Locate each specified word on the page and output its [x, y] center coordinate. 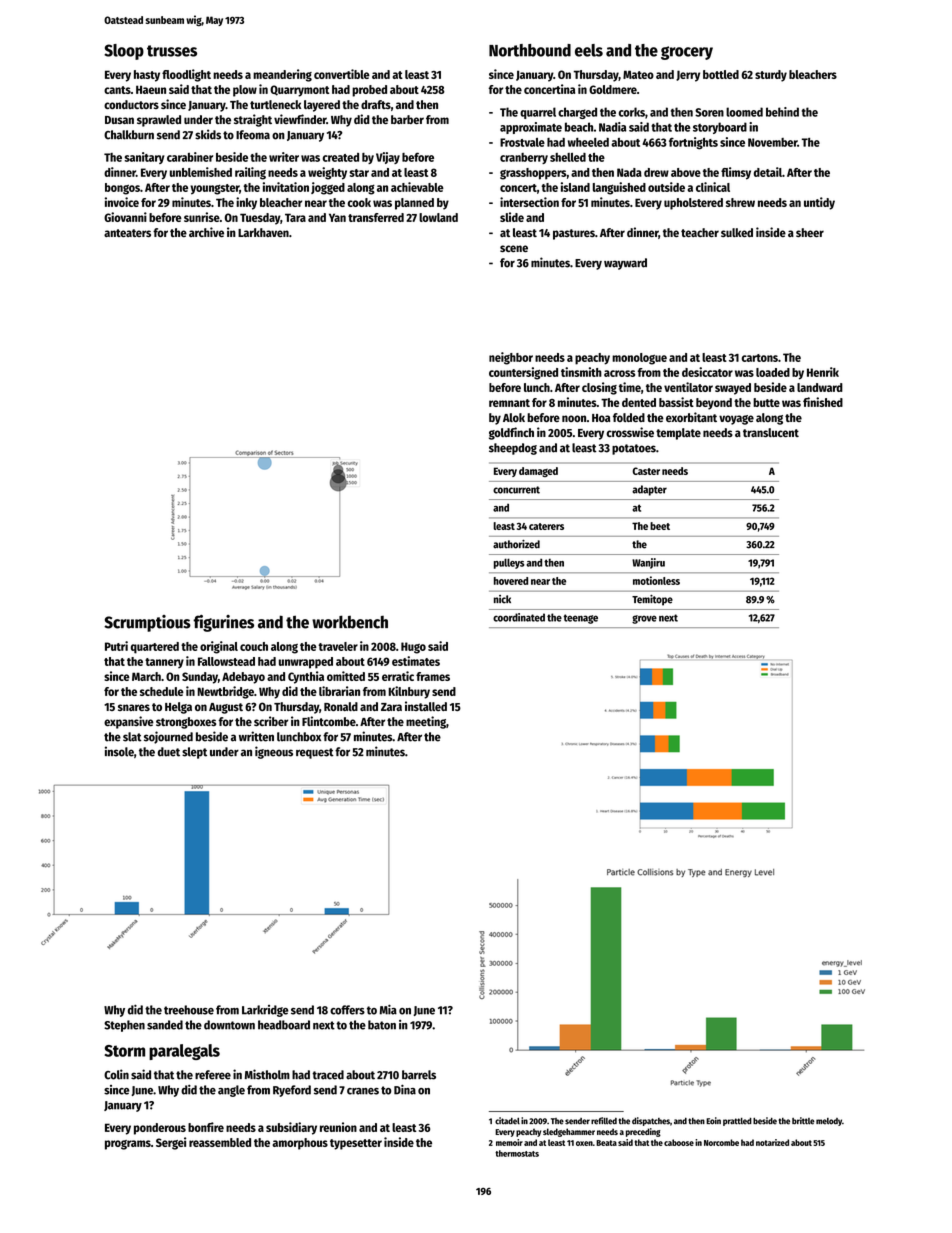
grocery [687, 53]
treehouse [189, 1010]
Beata [606, 1143]
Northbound [530, 50]
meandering [282, 75]
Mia [388, 1009]
